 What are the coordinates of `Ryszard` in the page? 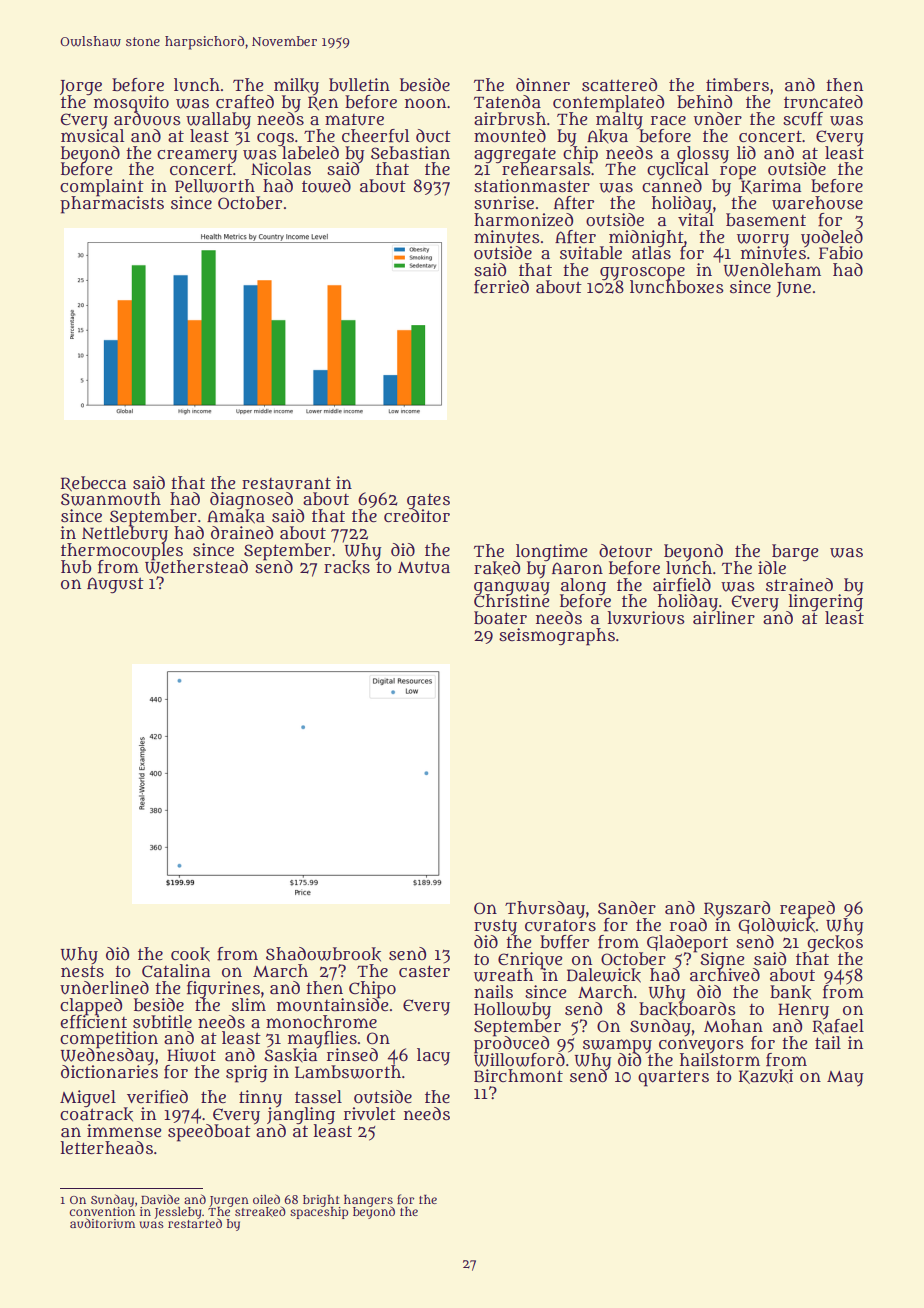 It's located at (737, 909).
